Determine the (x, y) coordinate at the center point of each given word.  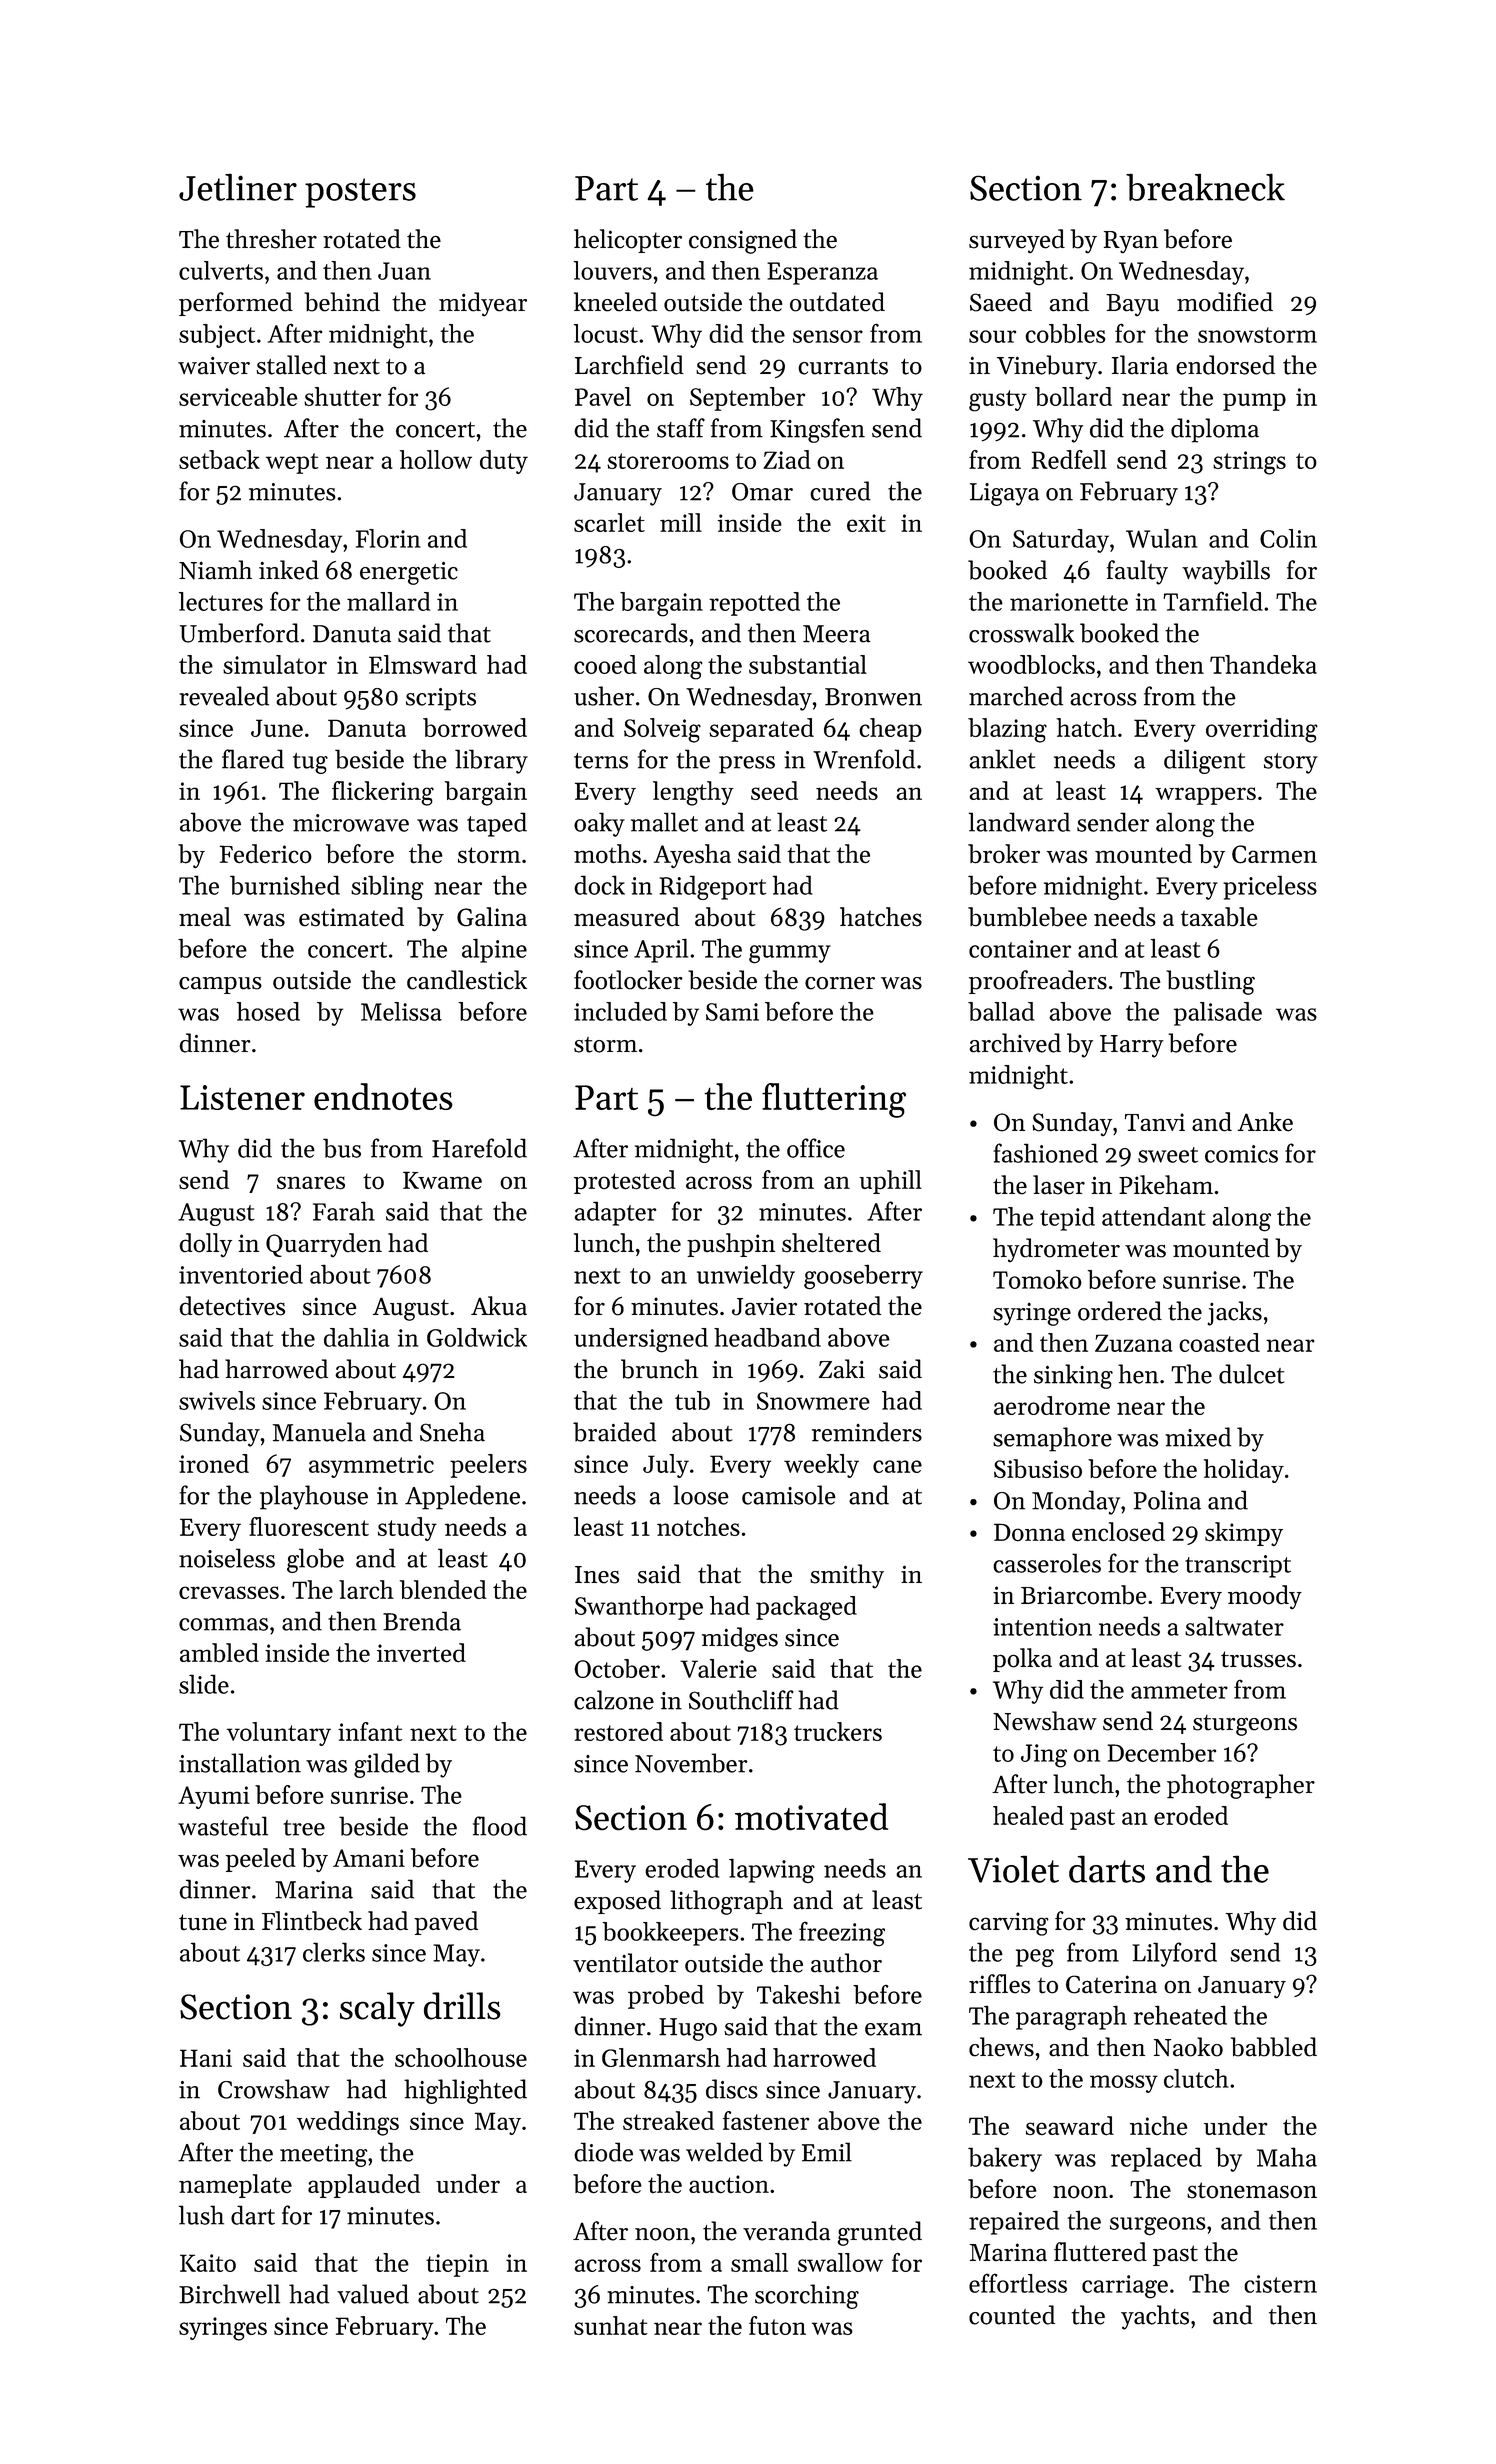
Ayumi (214, 1797)
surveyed (1017, 241)
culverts (221, 270)
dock (599, 885)
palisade (1218, 1014)
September (747, 399)
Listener (242, 1097)
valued (373, 2294)
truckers (838, 1731)
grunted (880, 2233)
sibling (387, 887)
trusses (1258, 1659)
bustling (1210, 982)
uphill (890, 1182)
